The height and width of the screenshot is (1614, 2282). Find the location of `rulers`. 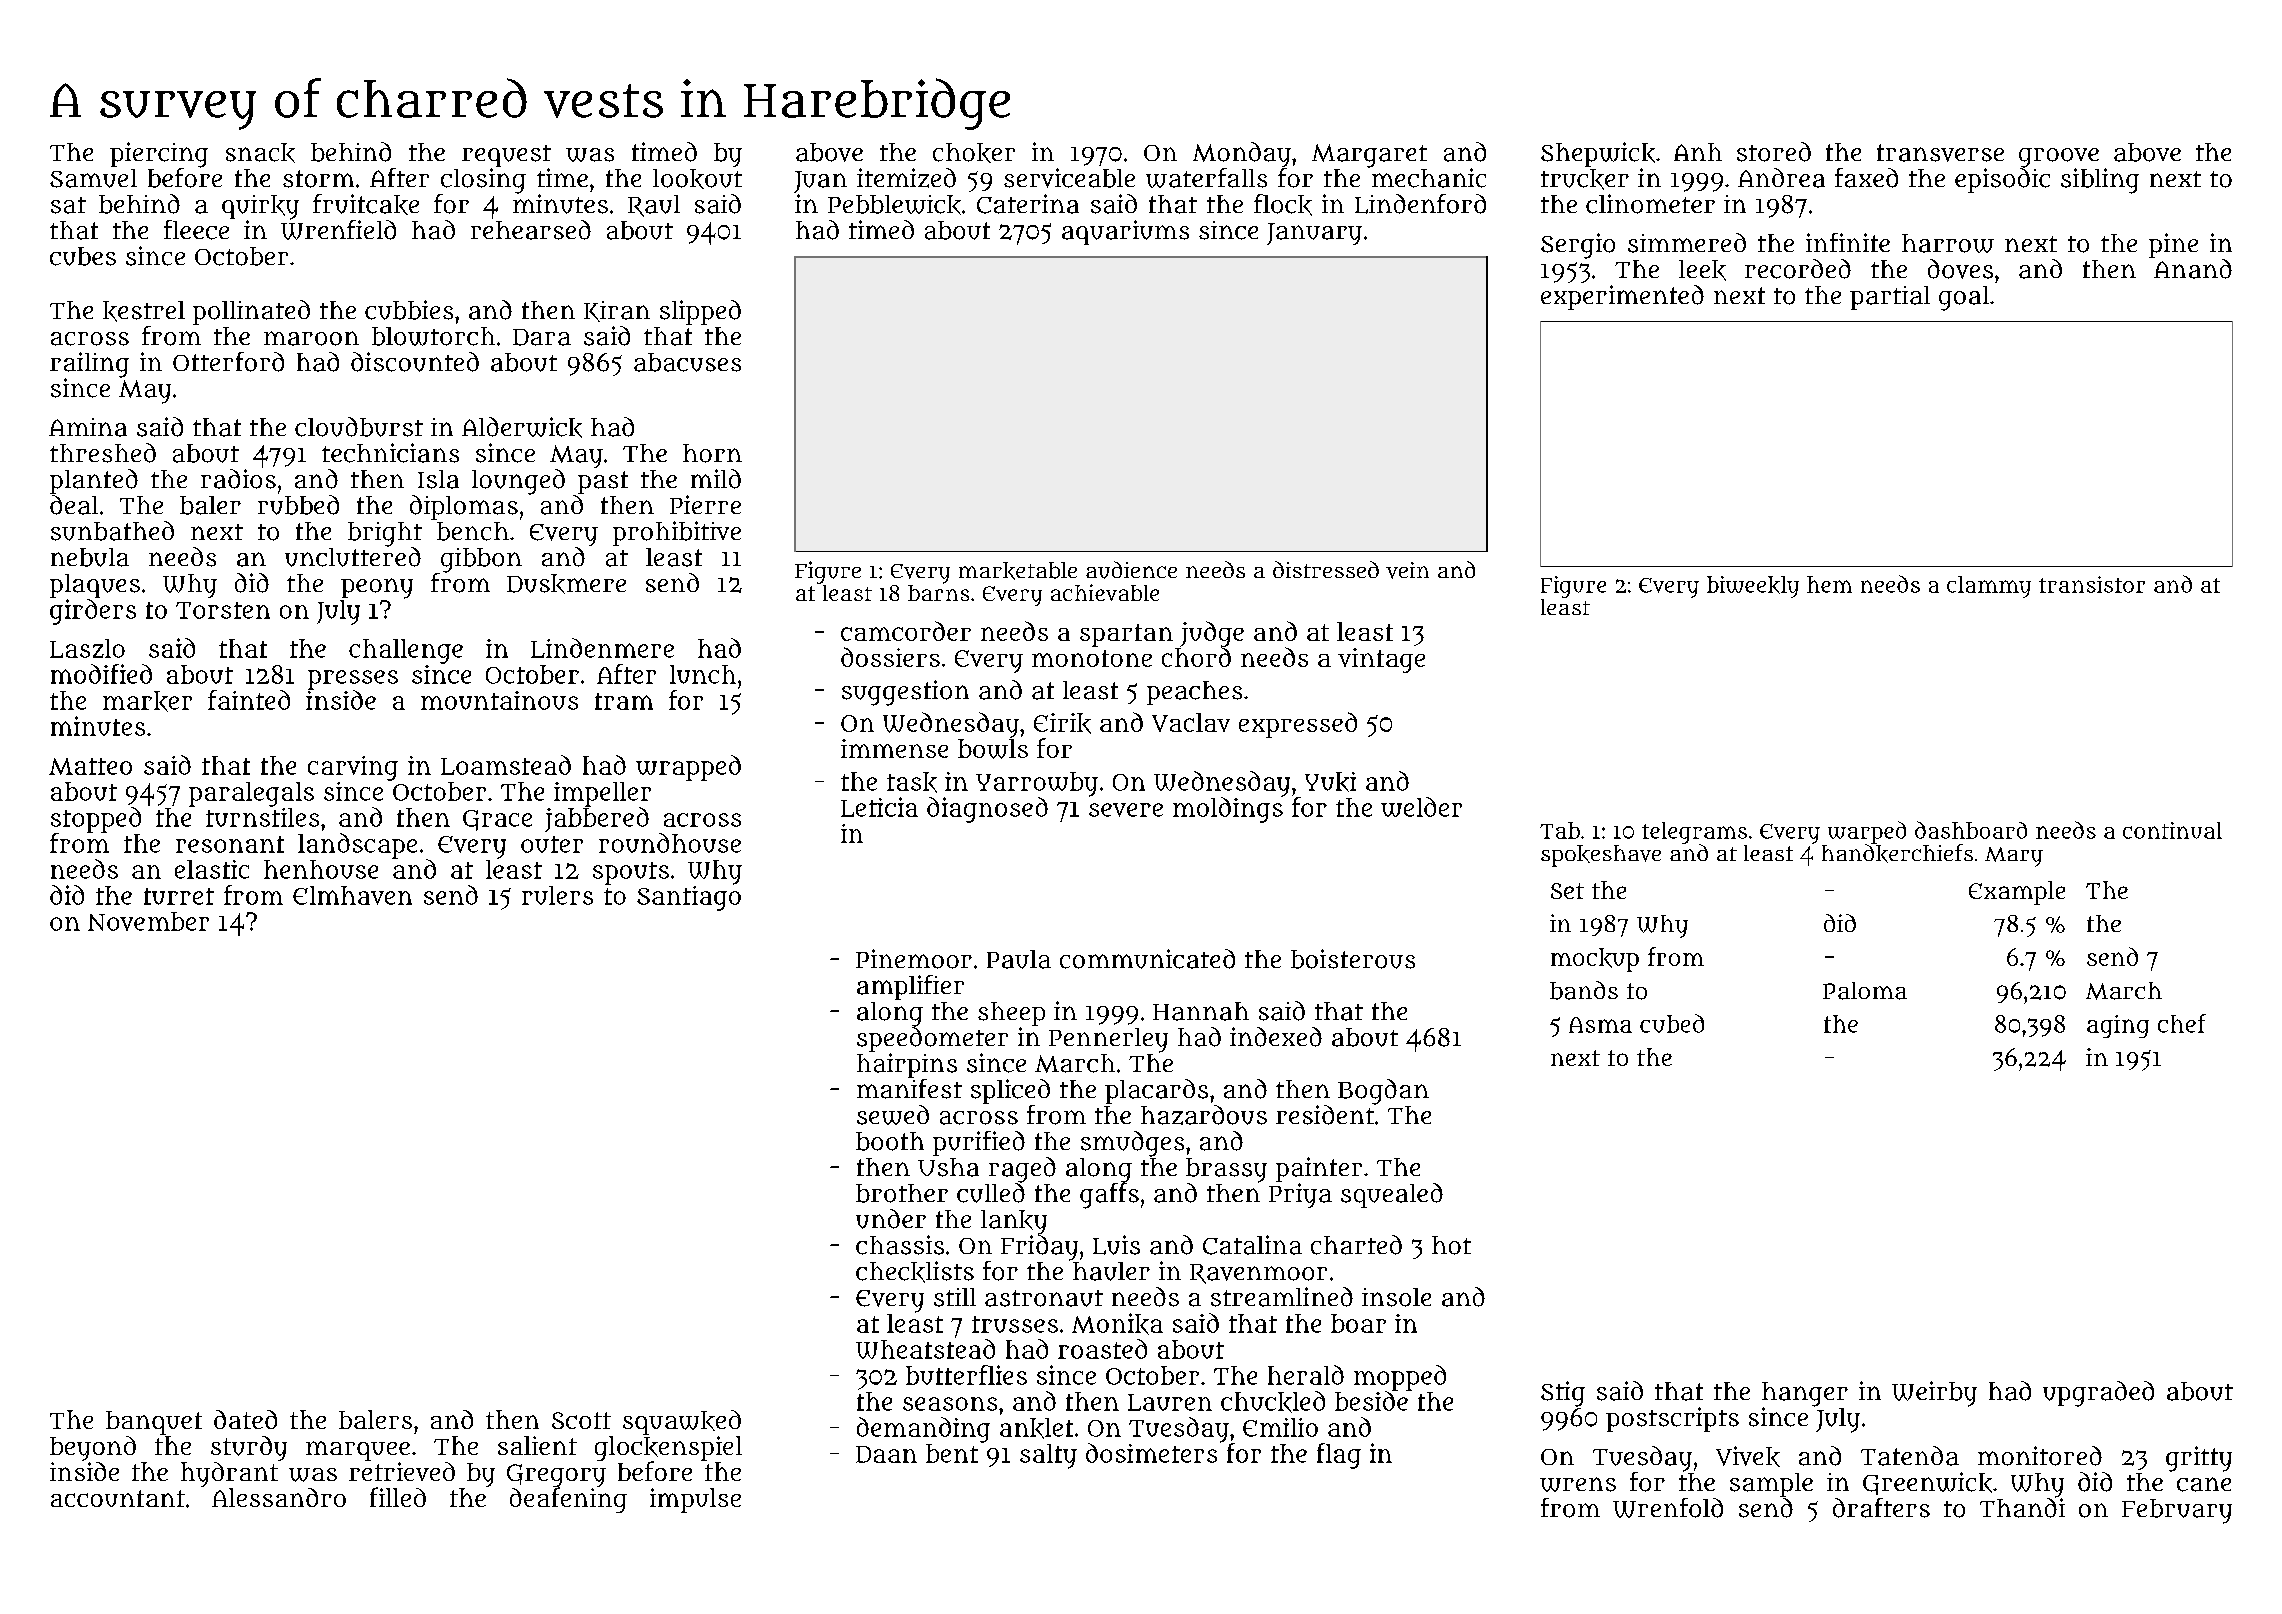

rulers is located at coordinates (557, 895).
